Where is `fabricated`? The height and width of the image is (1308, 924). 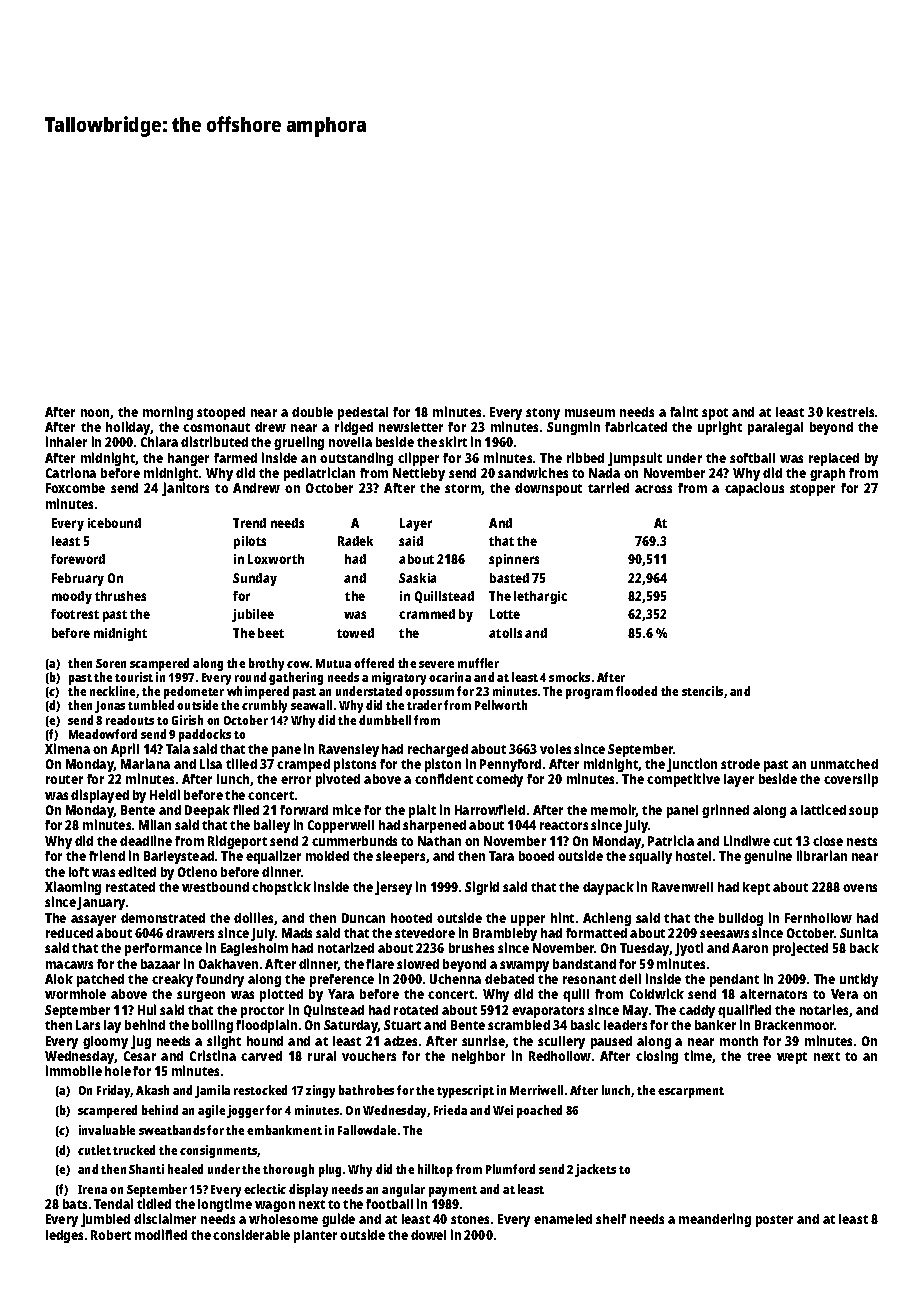
fabricated is located at coordinates (636, 426).
